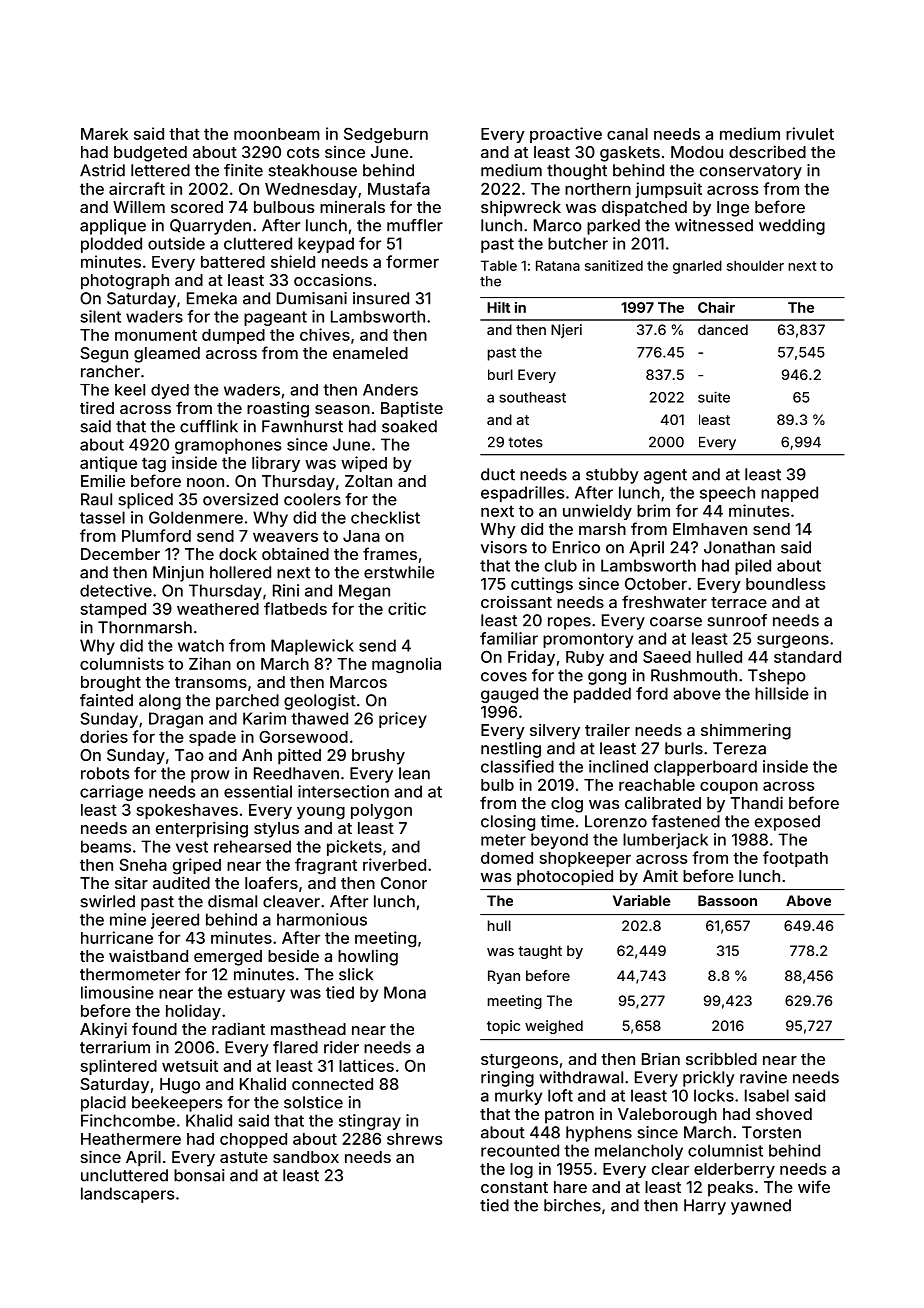 This screenshot has width=924, height=1308. I want to click on shimmering, so click(746, 731).
